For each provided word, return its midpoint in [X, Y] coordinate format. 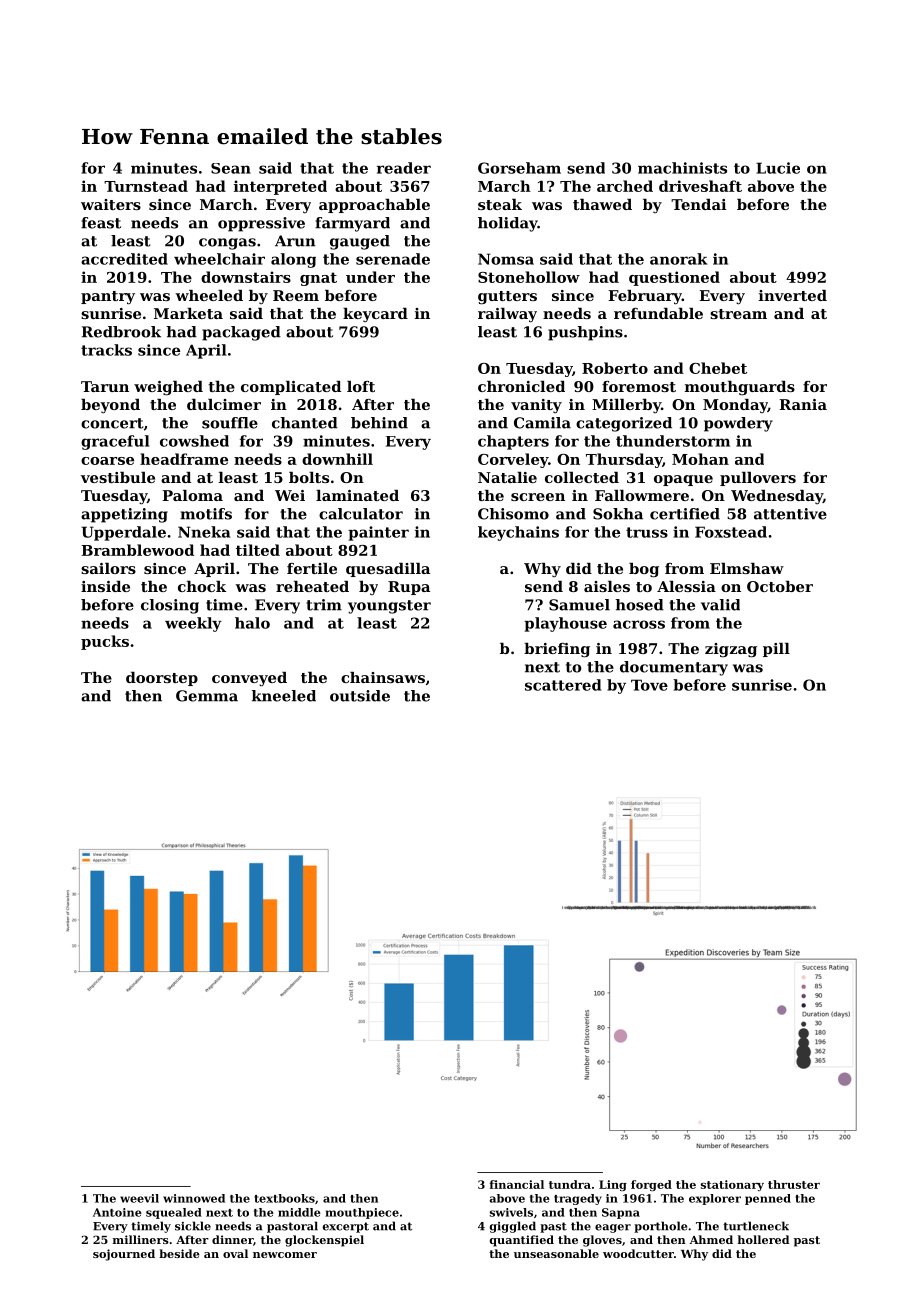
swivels [511, 1212]
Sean [231, 168]
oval [235, 1253]
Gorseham [519, 168]
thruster [794, 1184]
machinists [682, 168]
